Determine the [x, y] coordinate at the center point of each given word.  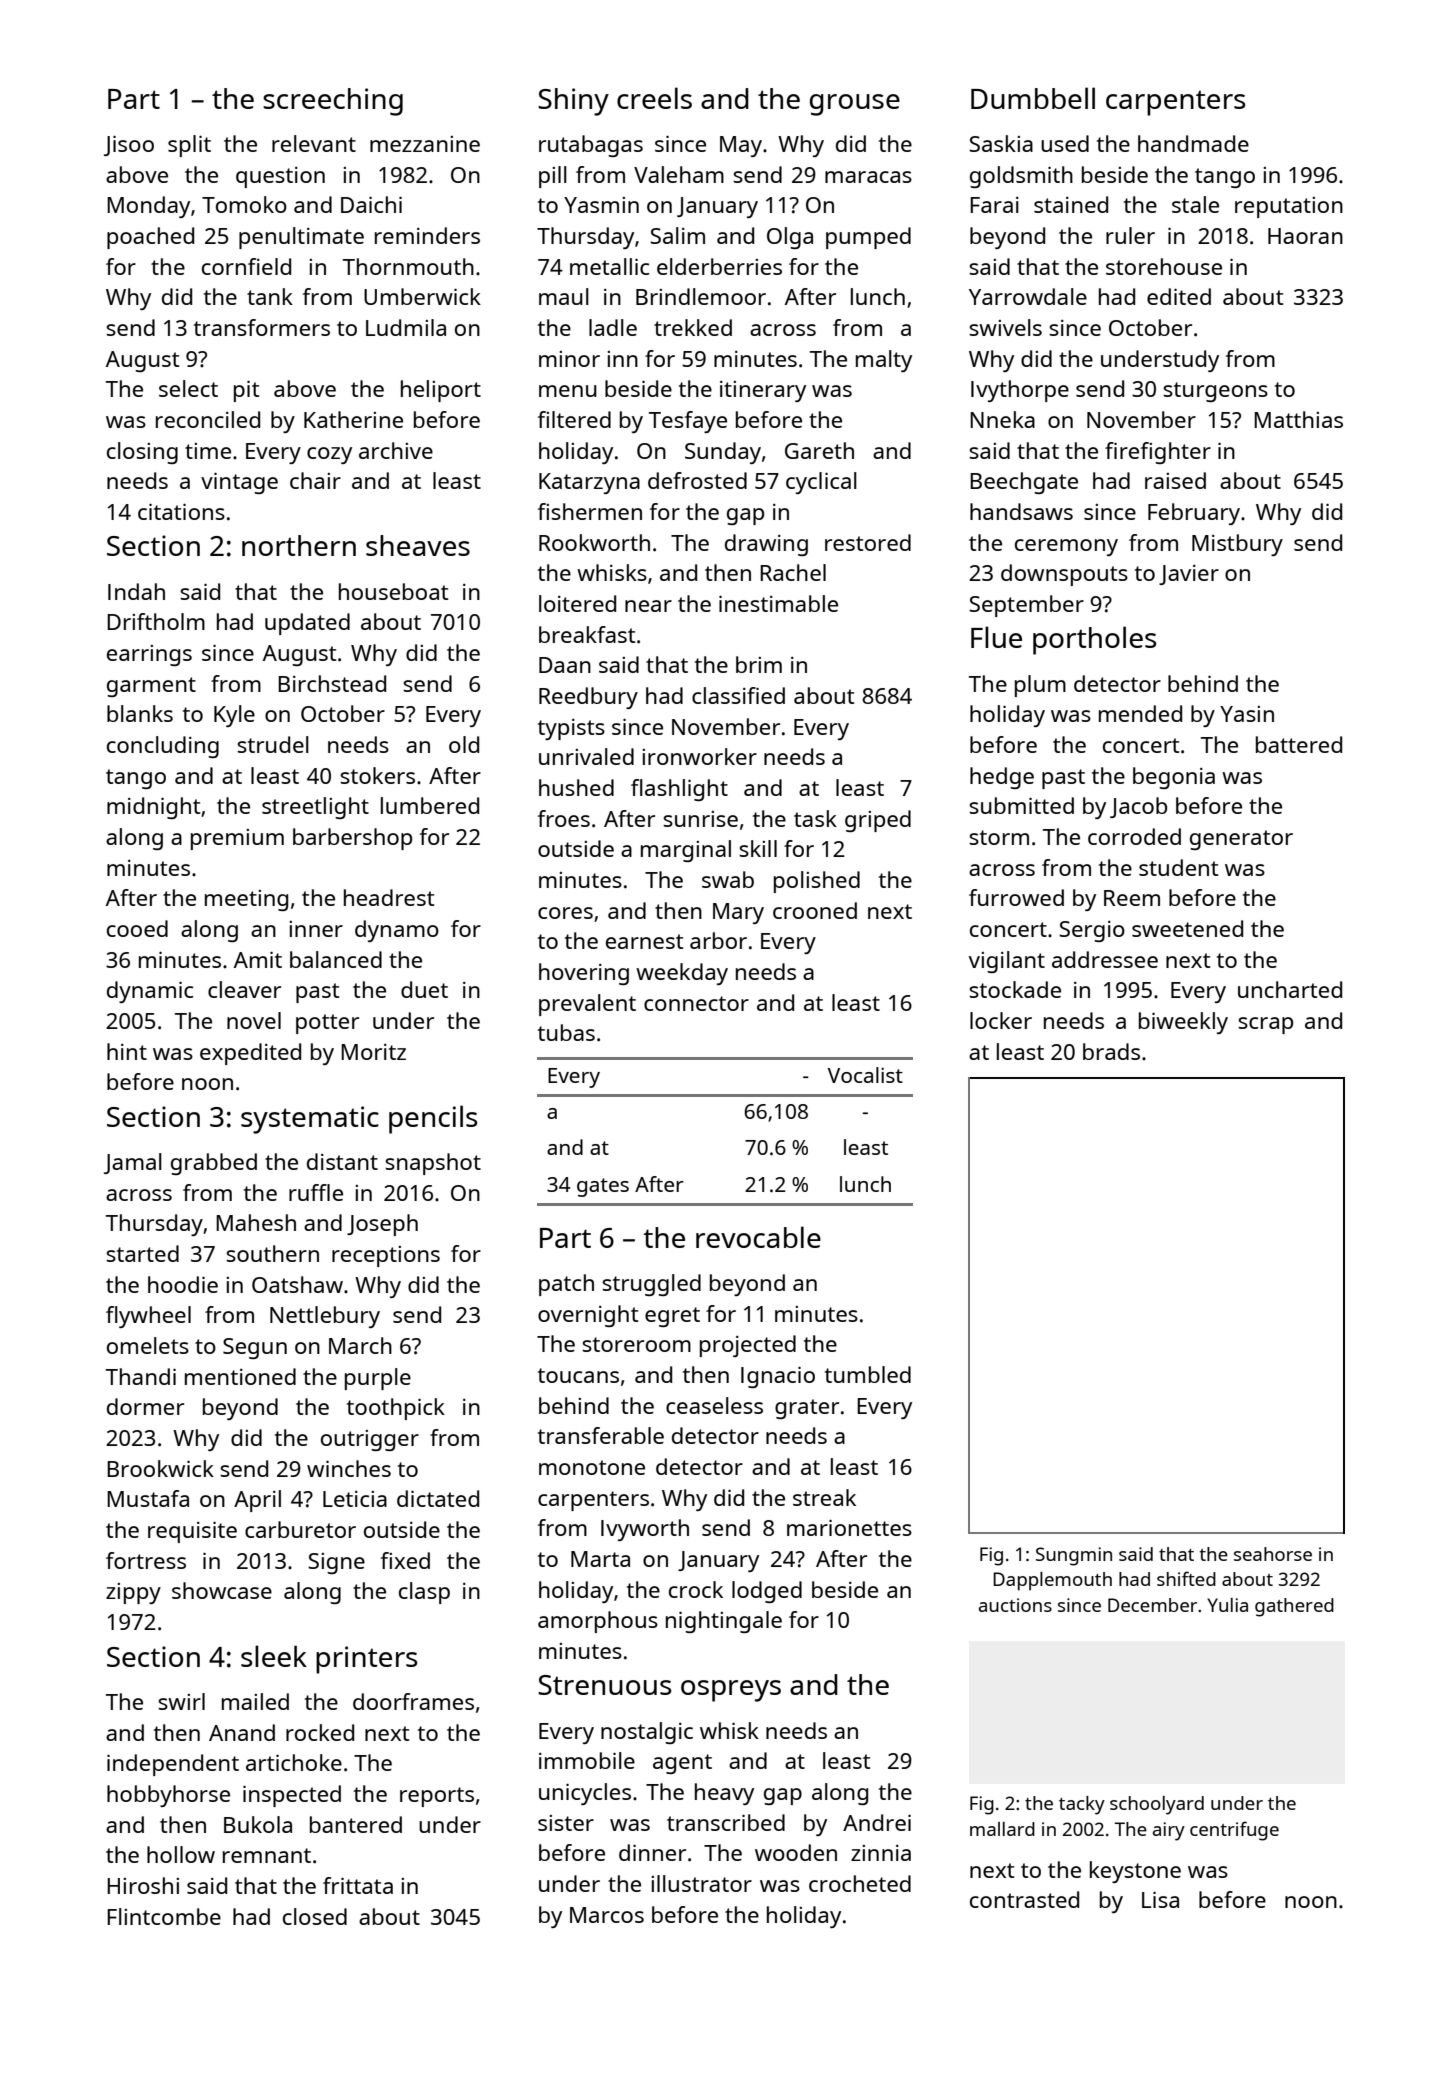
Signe [336, 1563]
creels [654, 98]
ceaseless [714, 1405]
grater [807, 1409]
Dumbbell [1033, 98]
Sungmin [1074, 1556]
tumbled [868, 1374]
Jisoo [129, 145]
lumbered [430, 805]
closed [315, 1916]
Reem [1132, 898]
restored [868, 542]
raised [1175, 480]
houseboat [393, 591]
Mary [738, 913]
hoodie [183, 1284]
